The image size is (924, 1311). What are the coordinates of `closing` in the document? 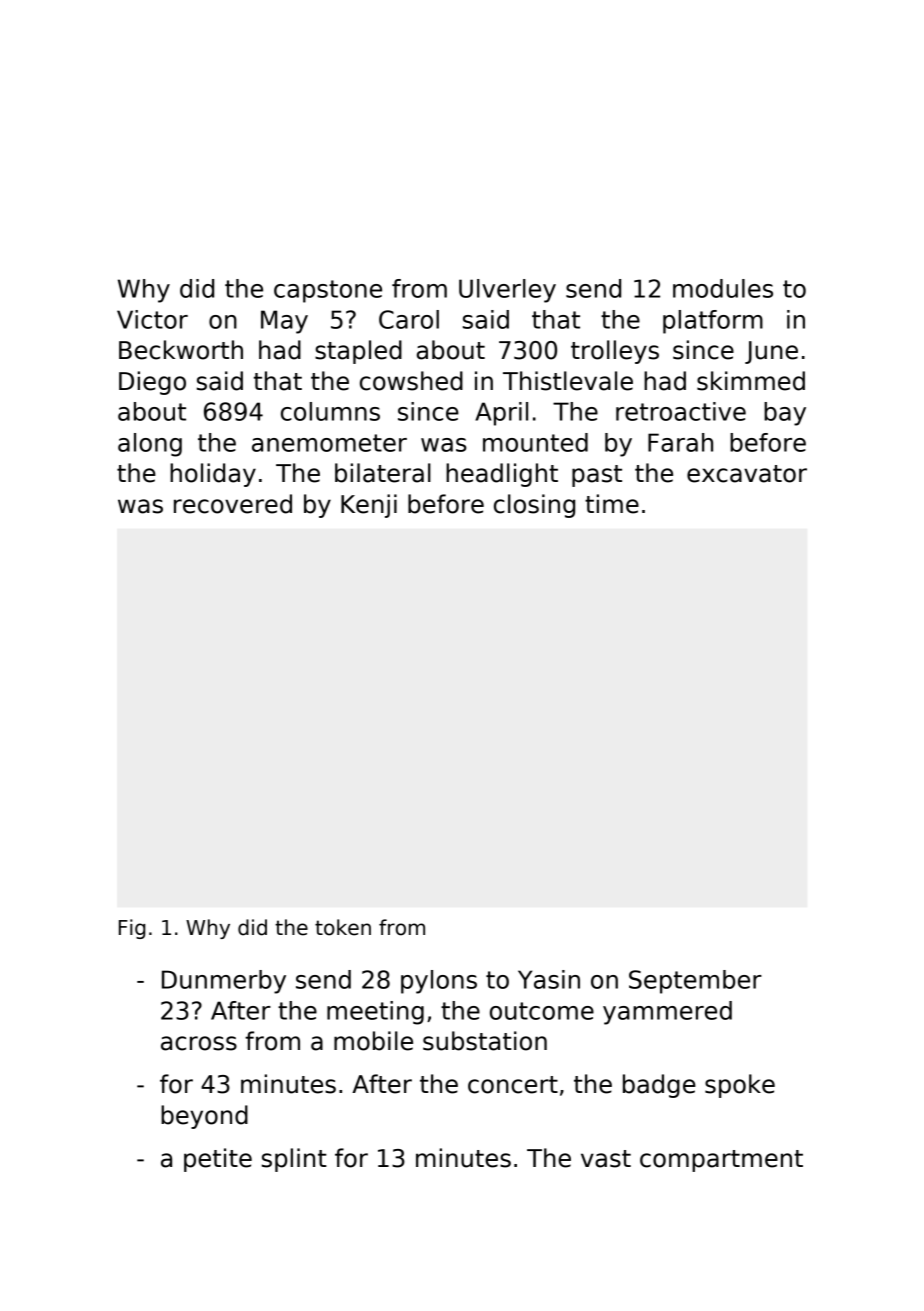 It's located at (534, 506).
